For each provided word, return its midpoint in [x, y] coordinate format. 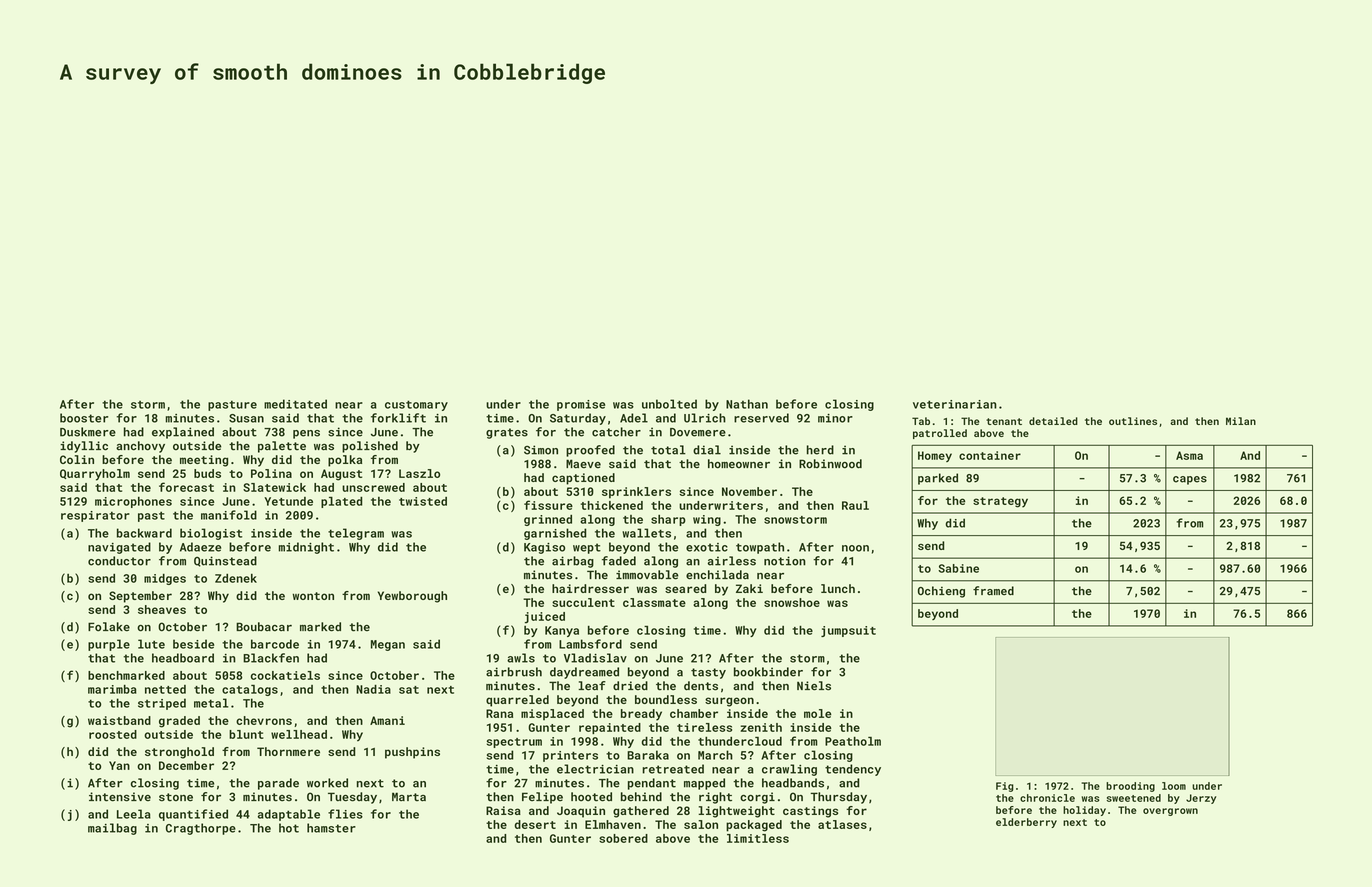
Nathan [747, 404]
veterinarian [955, 404]
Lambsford [590, 644]
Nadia [373, 689]
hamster [331, 828]
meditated [295, 404]
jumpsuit [848, 631]
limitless [758, 838]
